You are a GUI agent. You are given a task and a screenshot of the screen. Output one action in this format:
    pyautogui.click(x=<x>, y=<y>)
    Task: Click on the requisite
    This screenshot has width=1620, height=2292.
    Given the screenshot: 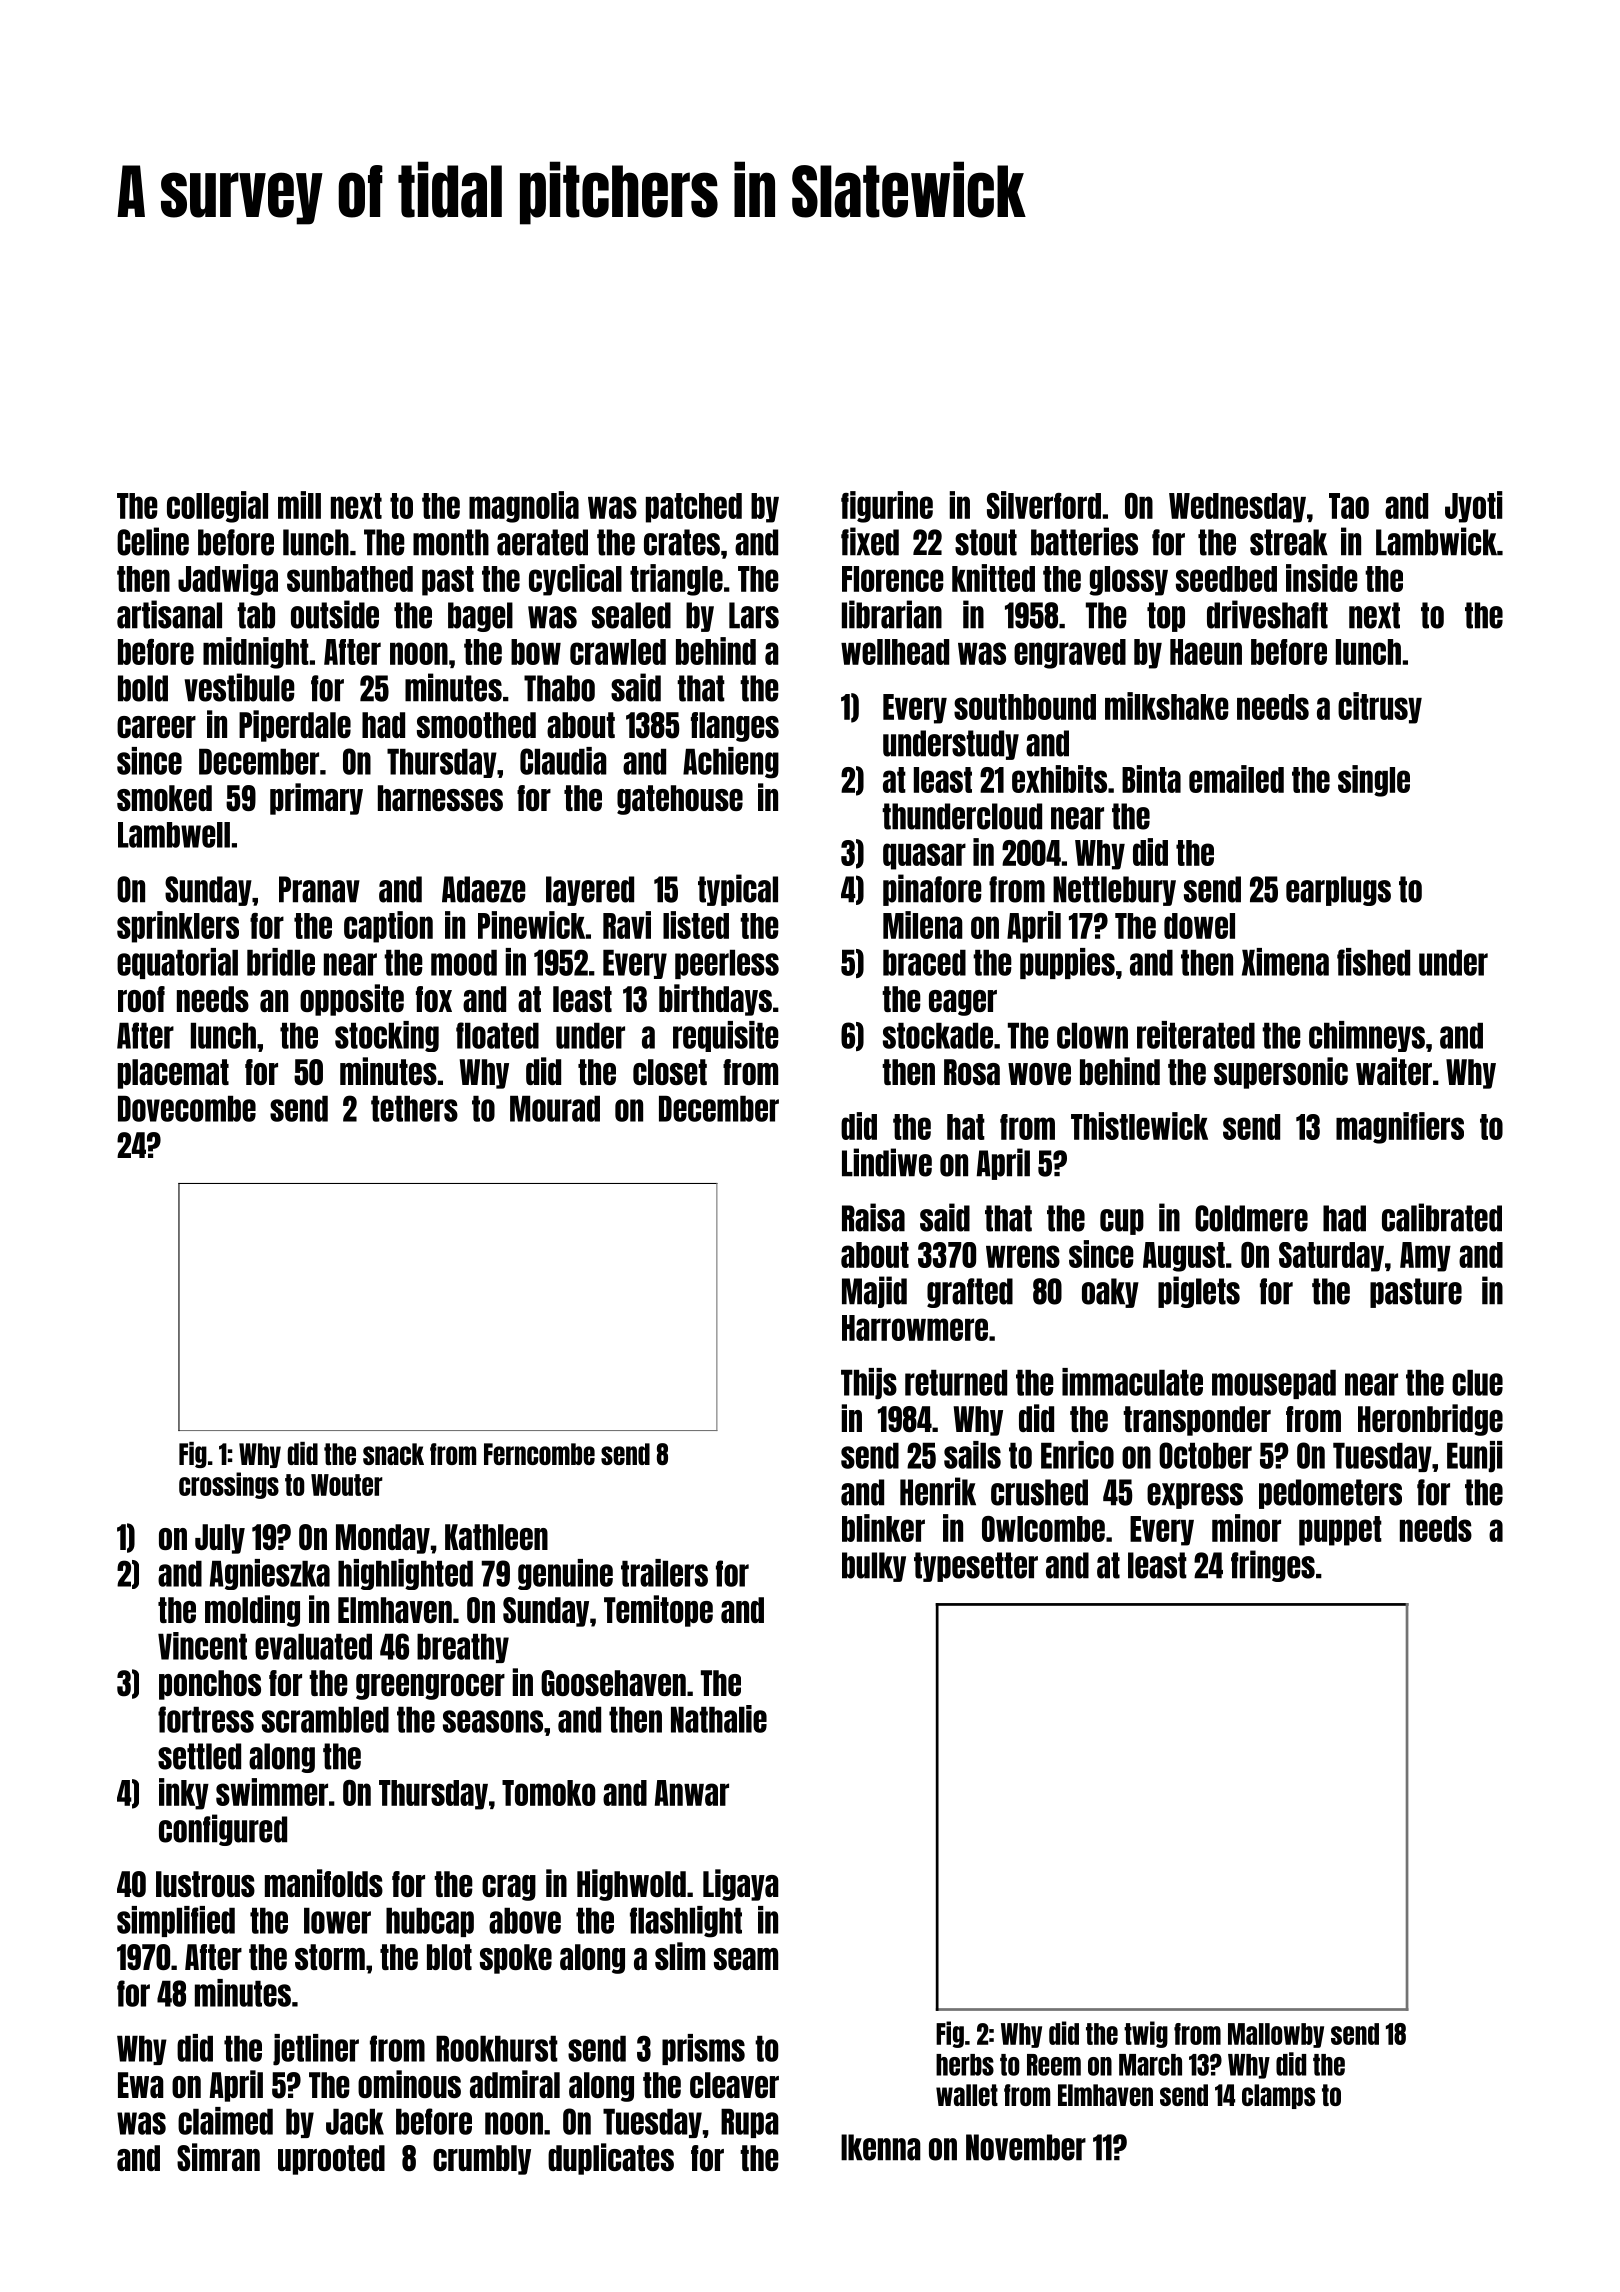 What is the action you would take?
    pyautogui.click(x=726, y=1036)
